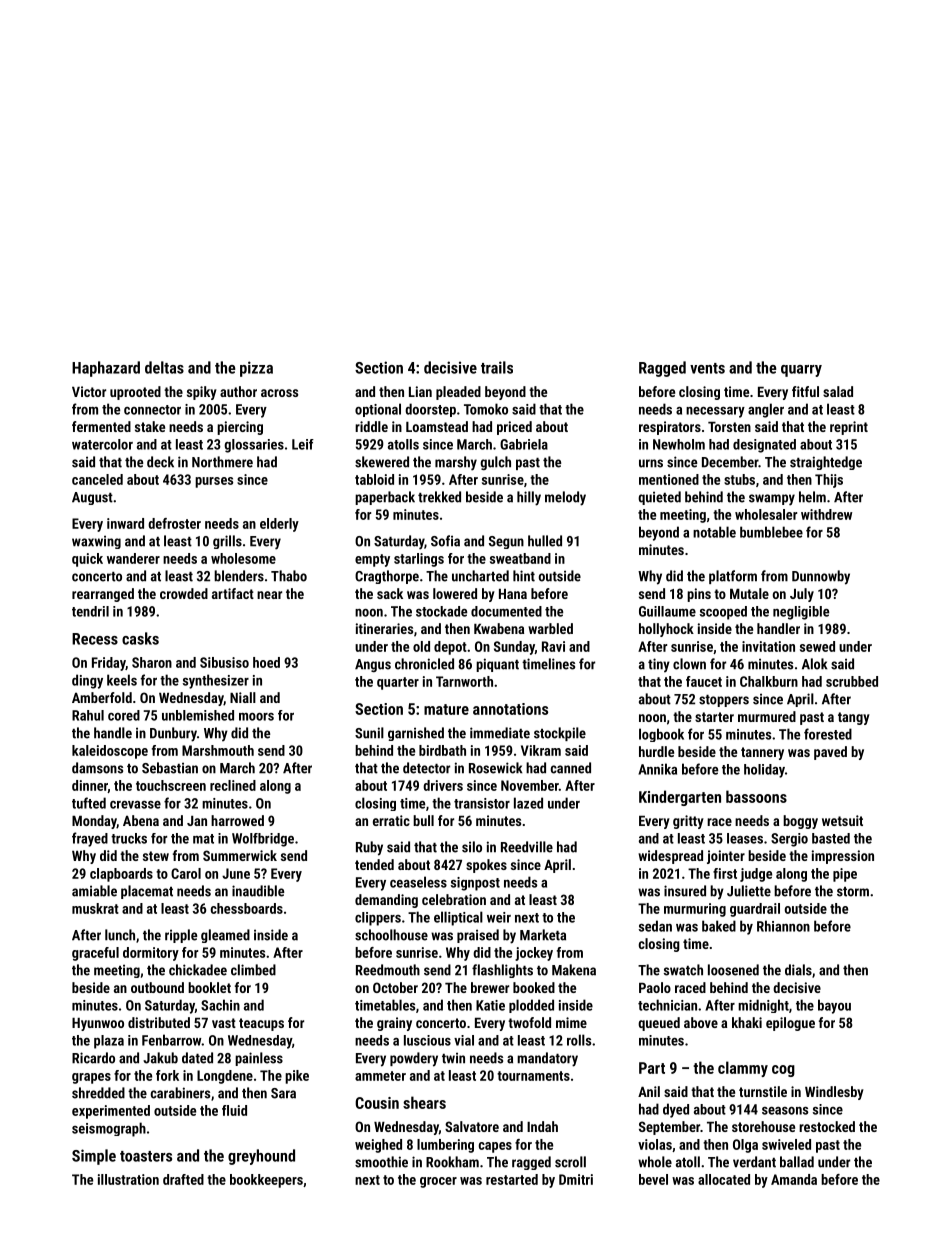 The image size is (952, 1233). What do you see at coordinates (543, 935) in the screenshot?
I see `Marketa` at bounding box center [543, 935].
